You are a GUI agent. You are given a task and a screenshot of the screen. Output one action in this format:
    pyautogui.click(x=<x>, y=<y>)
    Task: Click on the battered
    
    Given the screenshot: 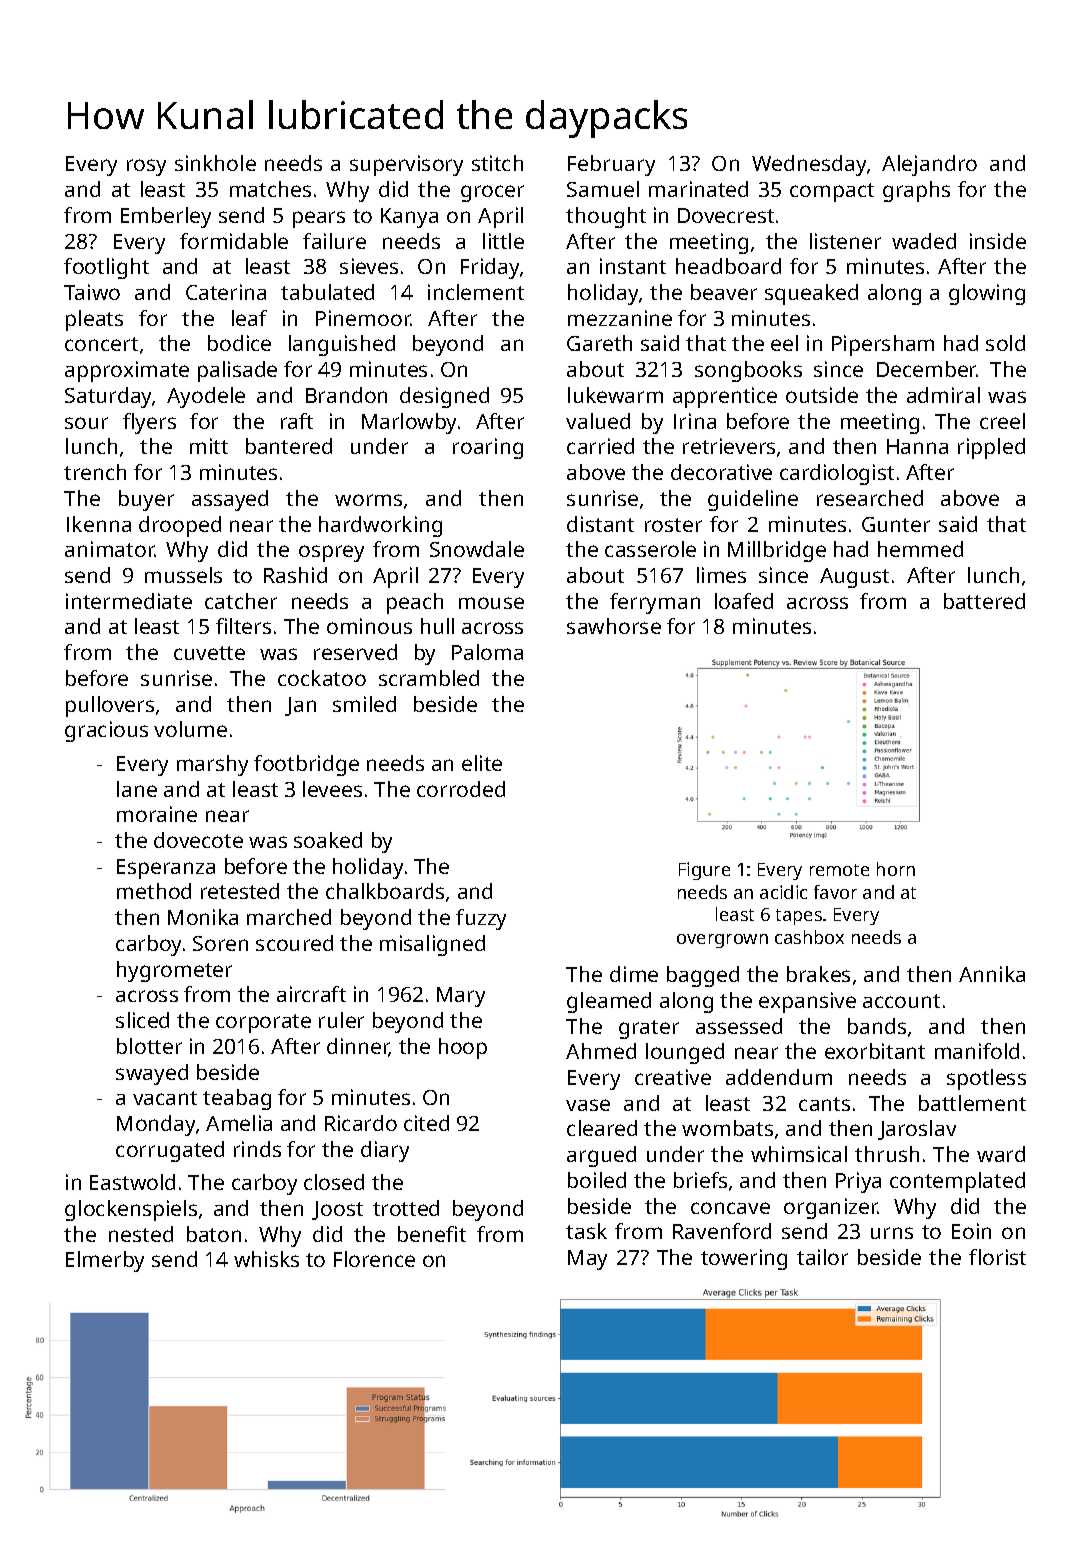 What is the action you would take?
    pyautogui.click(x=984, y=601)
